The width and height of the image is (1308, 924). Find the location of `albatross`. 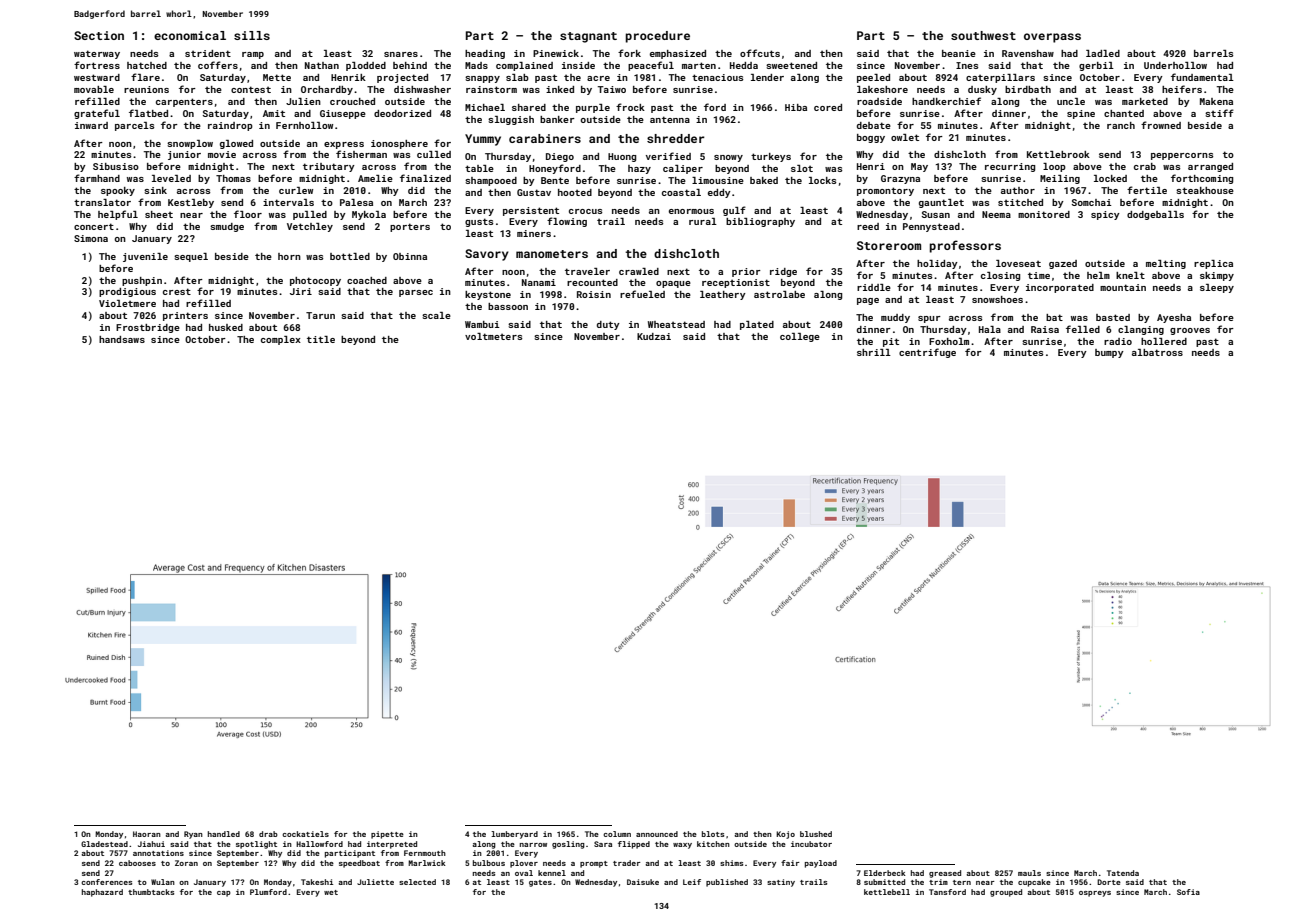

albatross is located at coordinates (1157, 352).
